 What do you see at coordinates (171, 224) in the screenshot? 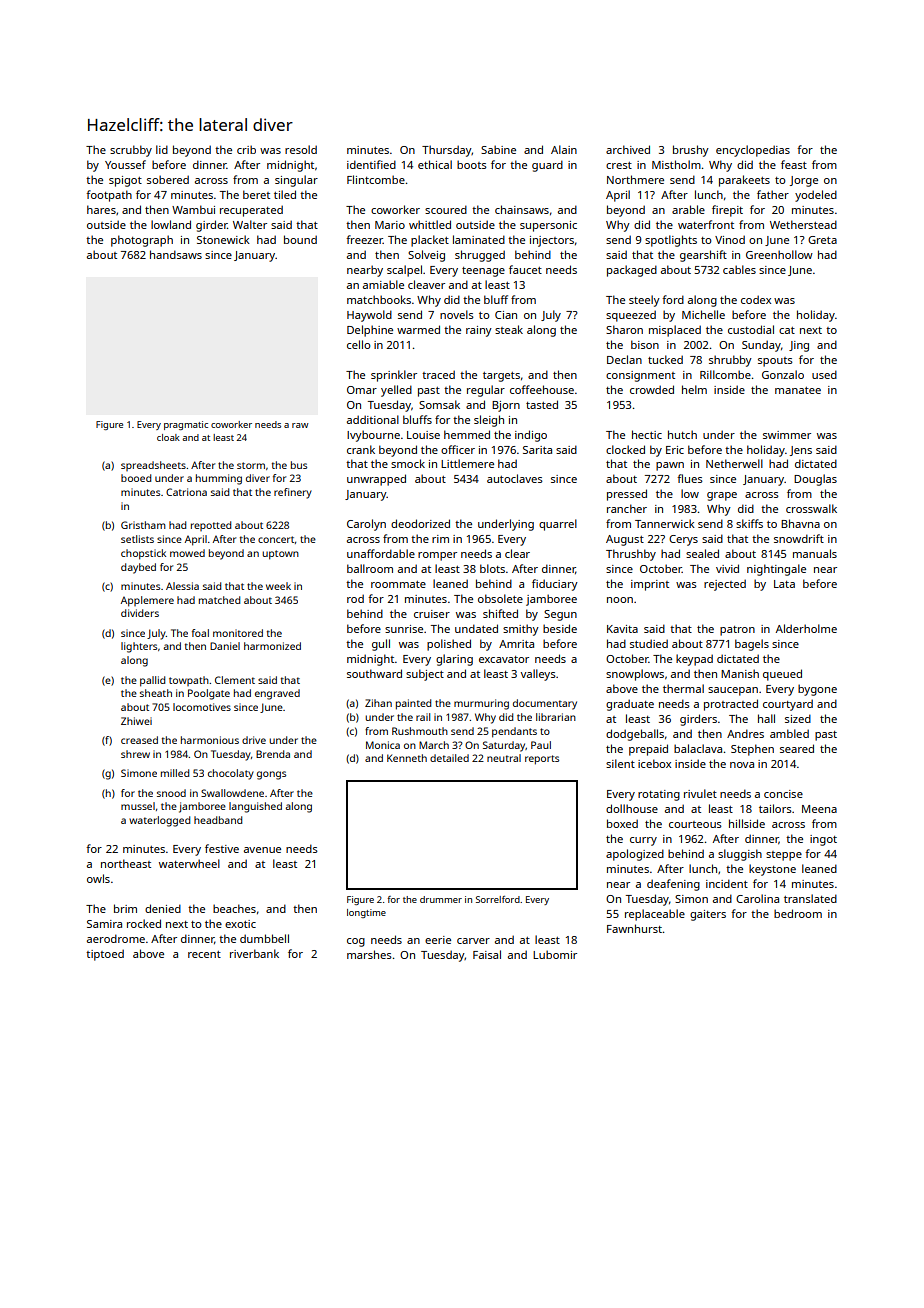
I see `lowland` at bounding box center [171, 224].
